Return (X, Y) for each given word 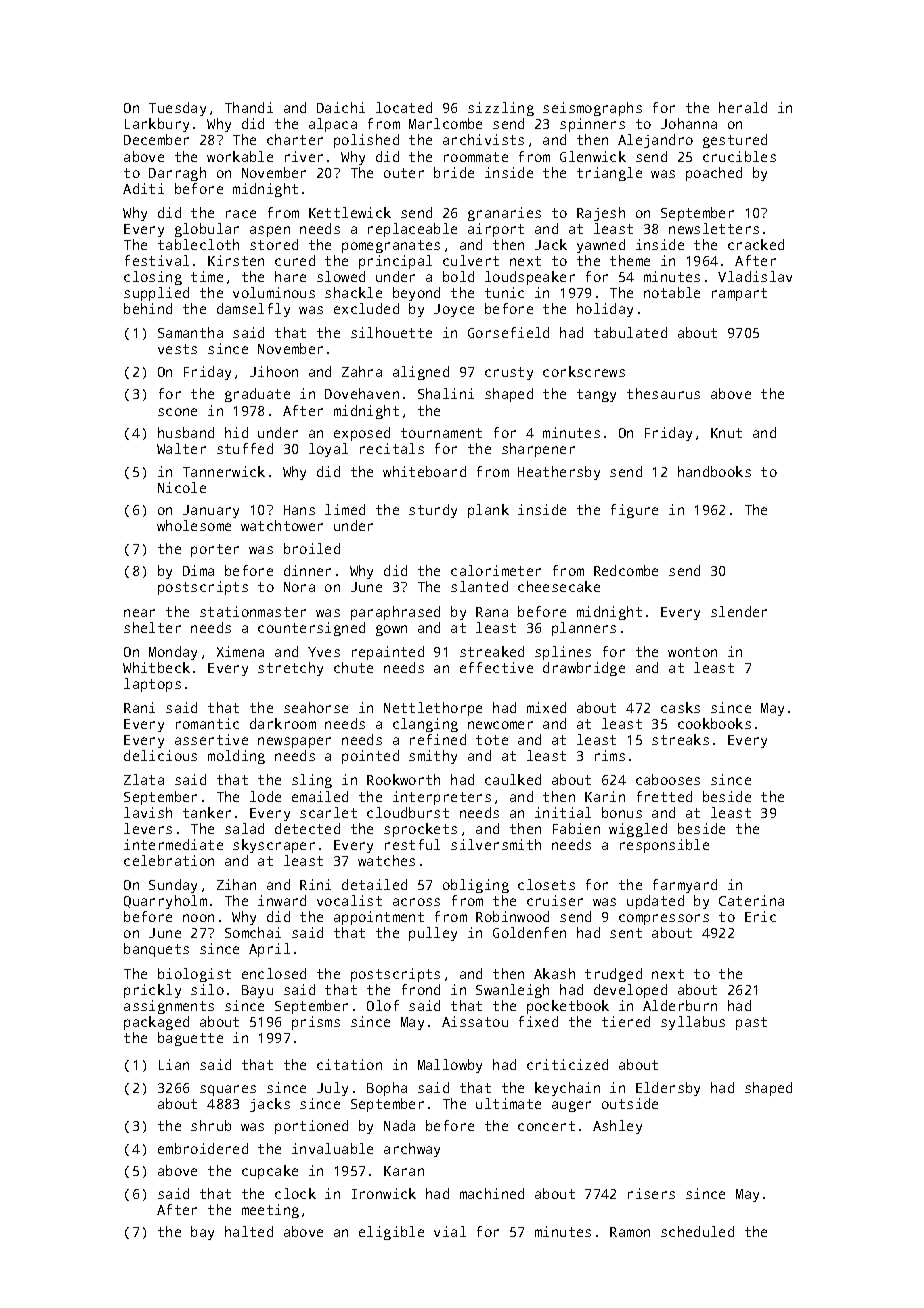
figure (634, 511)
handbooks (714, 471)
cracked (756, 244)
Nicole (182, 487)
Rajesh (601, 214)
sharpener (538, 450)
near (139, 613)
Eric (760, 916)
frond (421, 989)
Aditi (143, 188)
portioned (311, 1127)
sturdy (433, 511)
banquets (156, 950)
